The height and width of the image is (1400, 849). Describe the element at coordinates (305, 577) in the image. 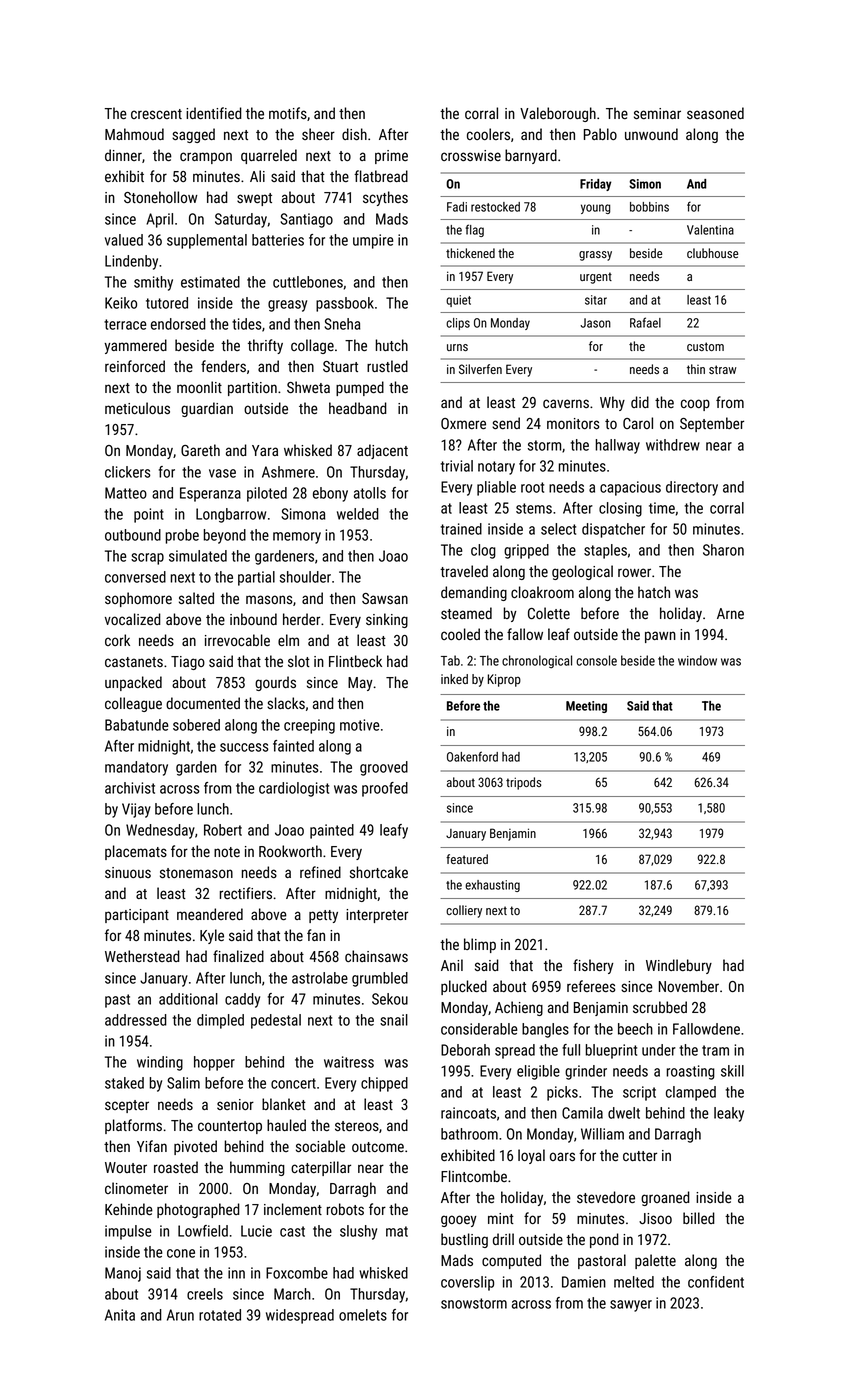

I see `shoulder` at that location.
